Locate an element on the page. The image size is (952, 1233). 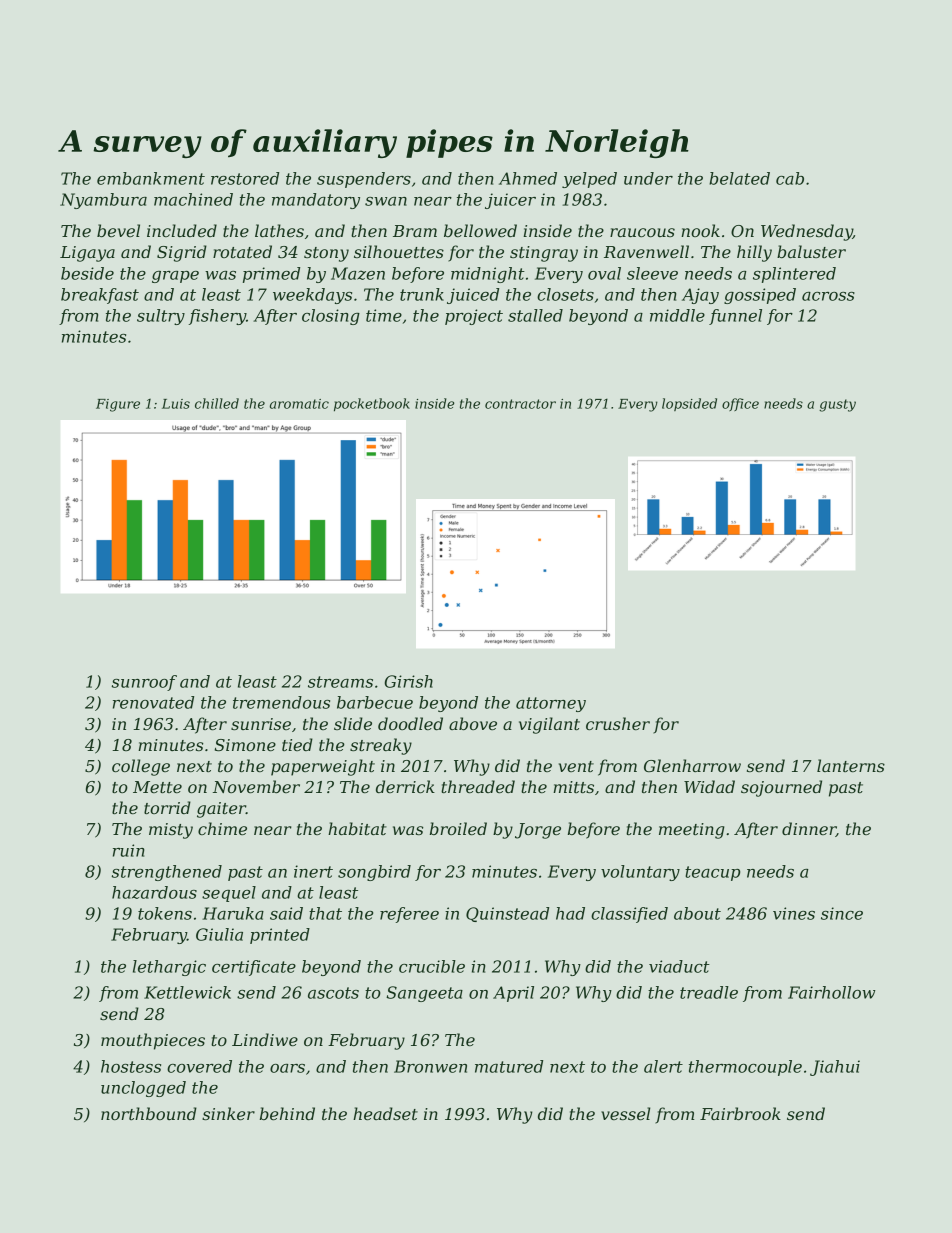
threaded is located at coordinates (478, 786).
